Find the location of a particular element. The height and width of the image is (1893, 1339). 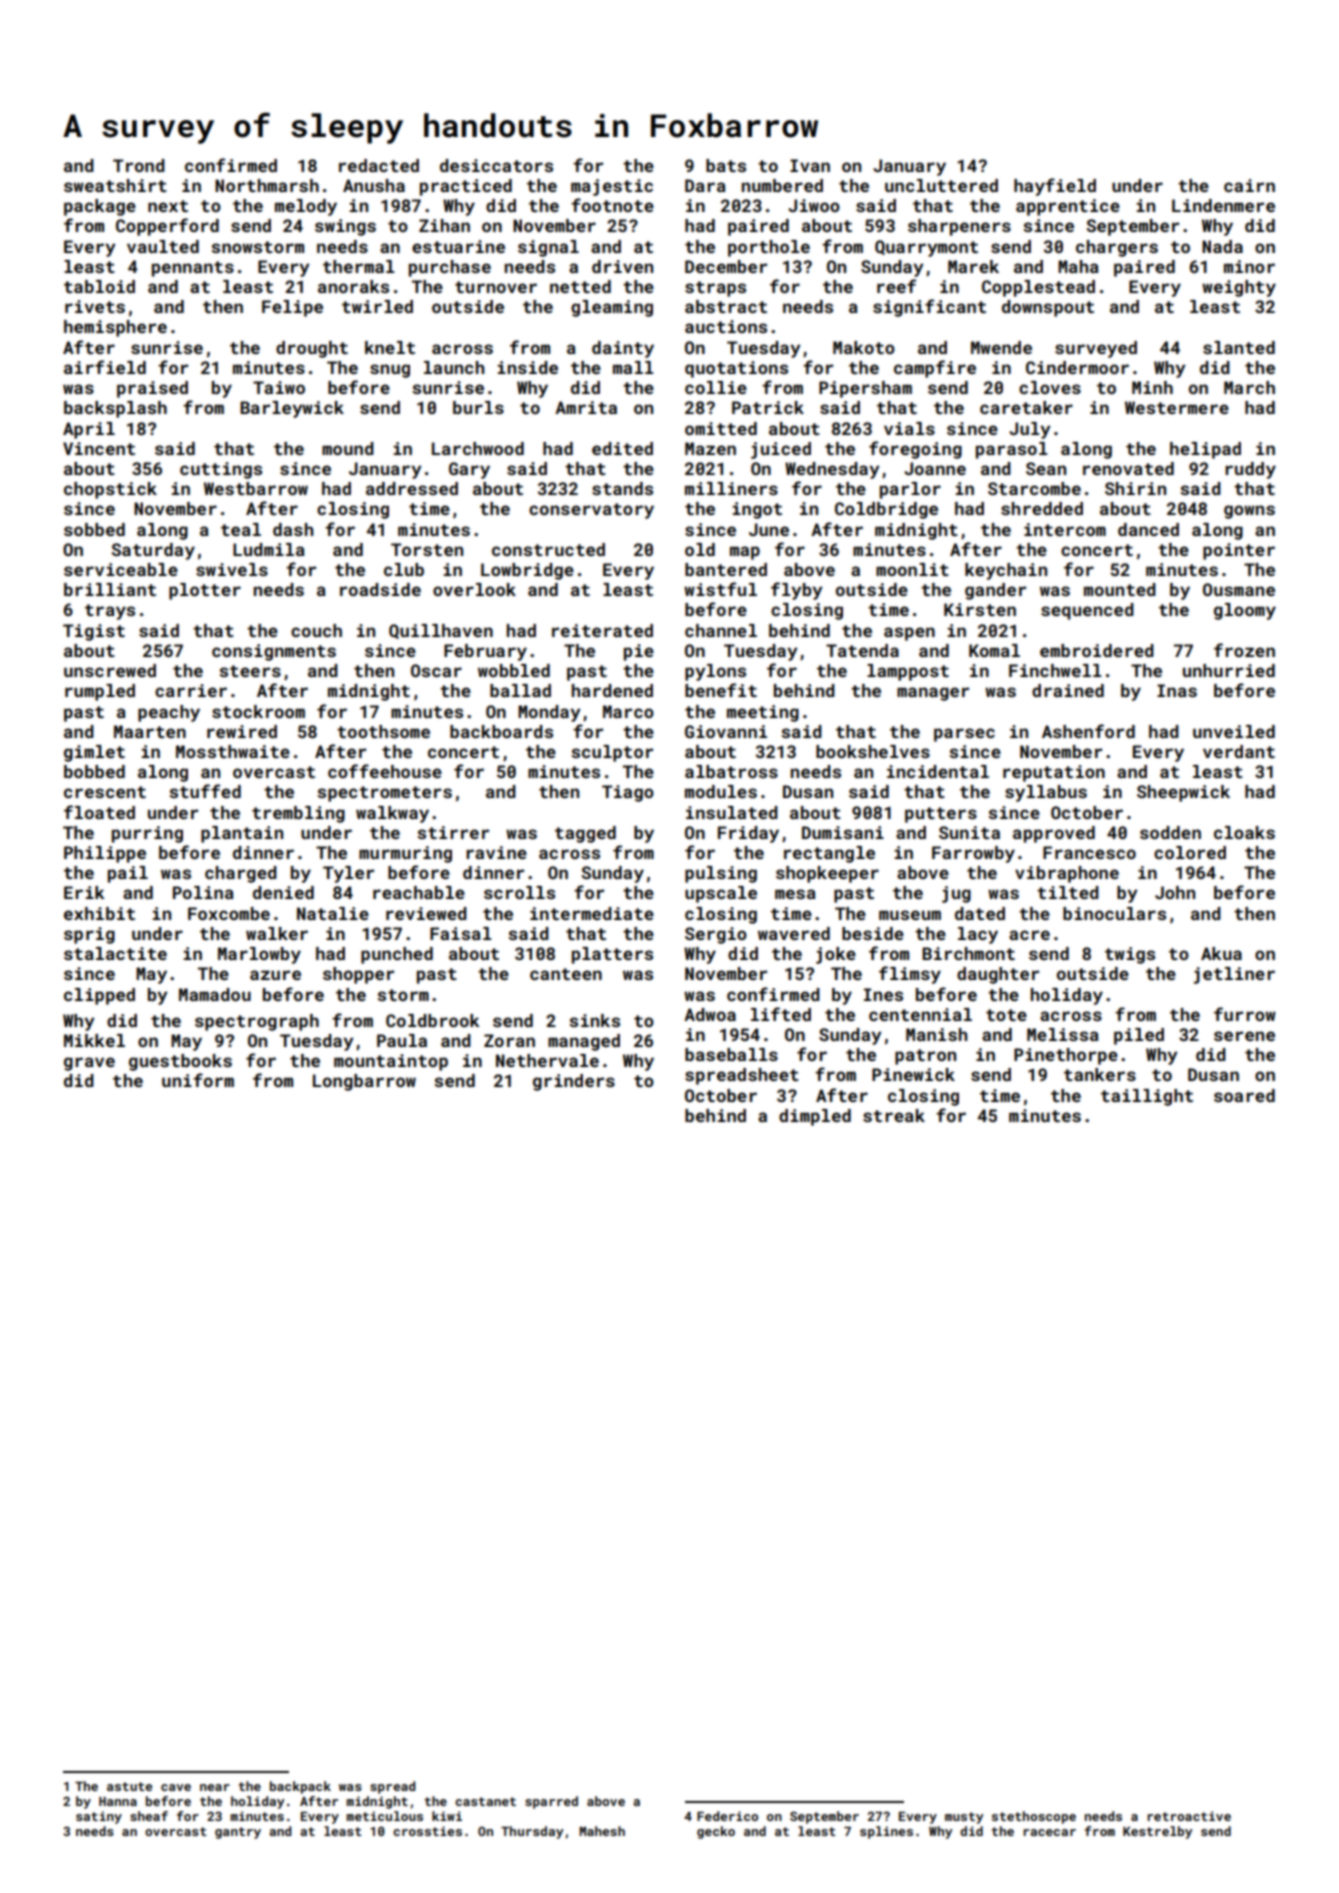

piled is located at coordinates (1139, 1036).
